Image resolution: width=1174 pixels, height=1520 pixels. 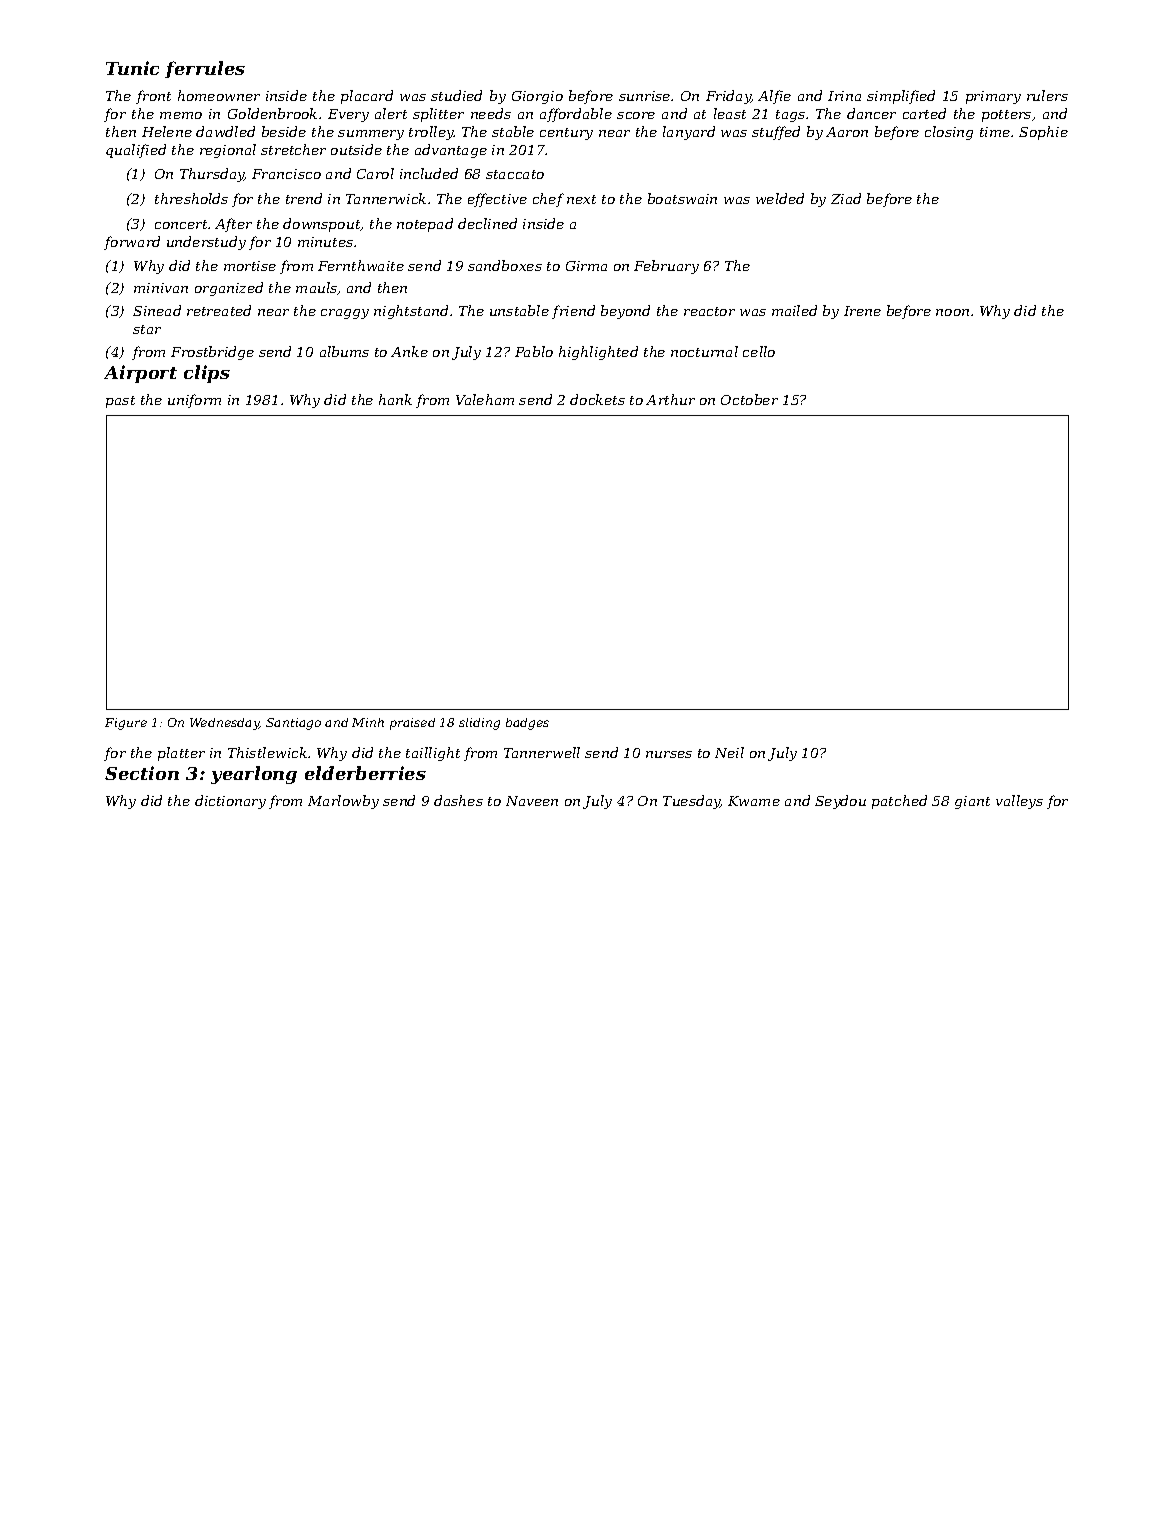 What do you see at coordinates (132, 68) in the screenshot?
I see `Tunic` at bounding box center [132, 68].
